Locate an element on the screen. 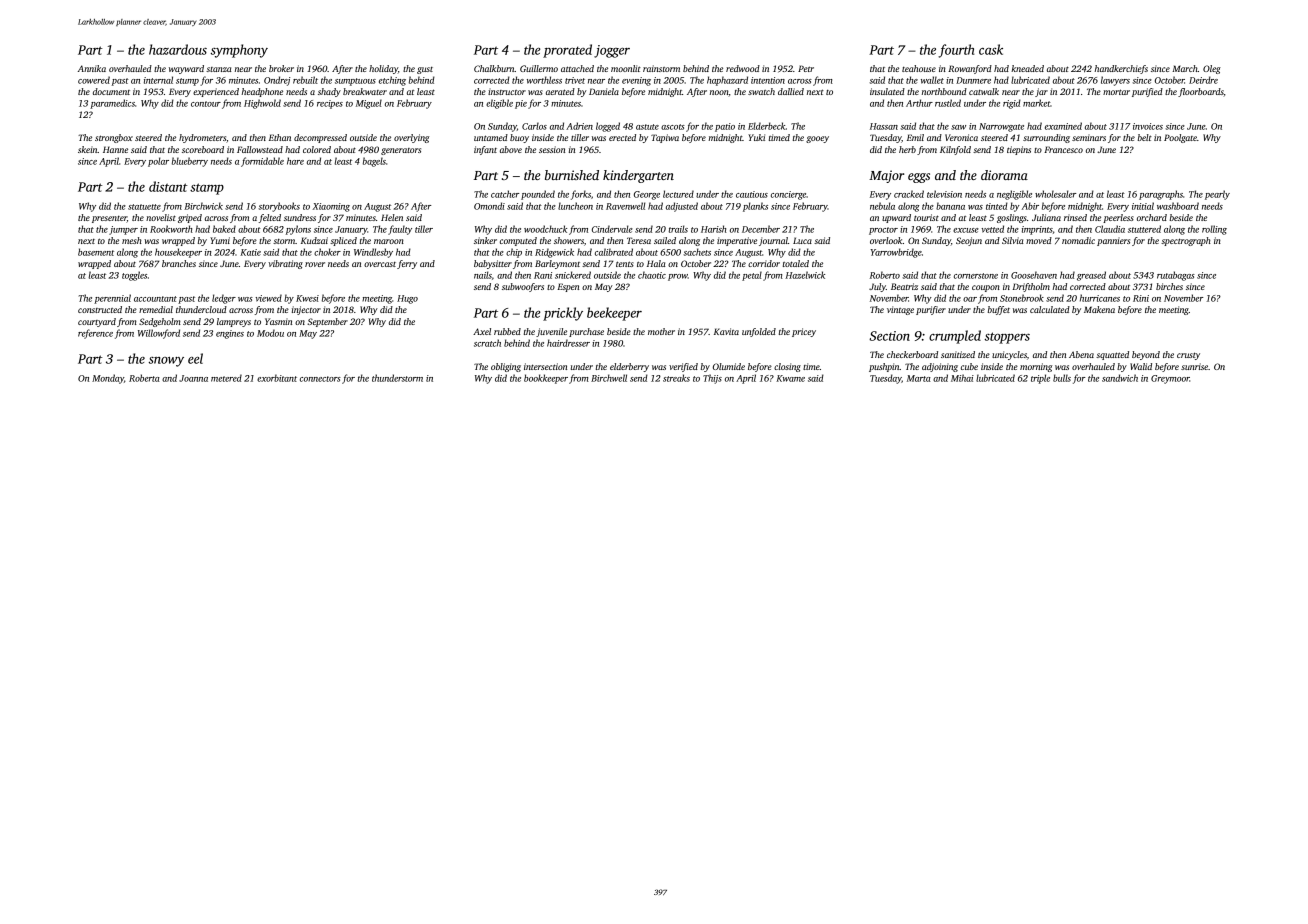 This screenshot has width=1308, height=924. paragraphs is located at coordinates (1161, 195).
